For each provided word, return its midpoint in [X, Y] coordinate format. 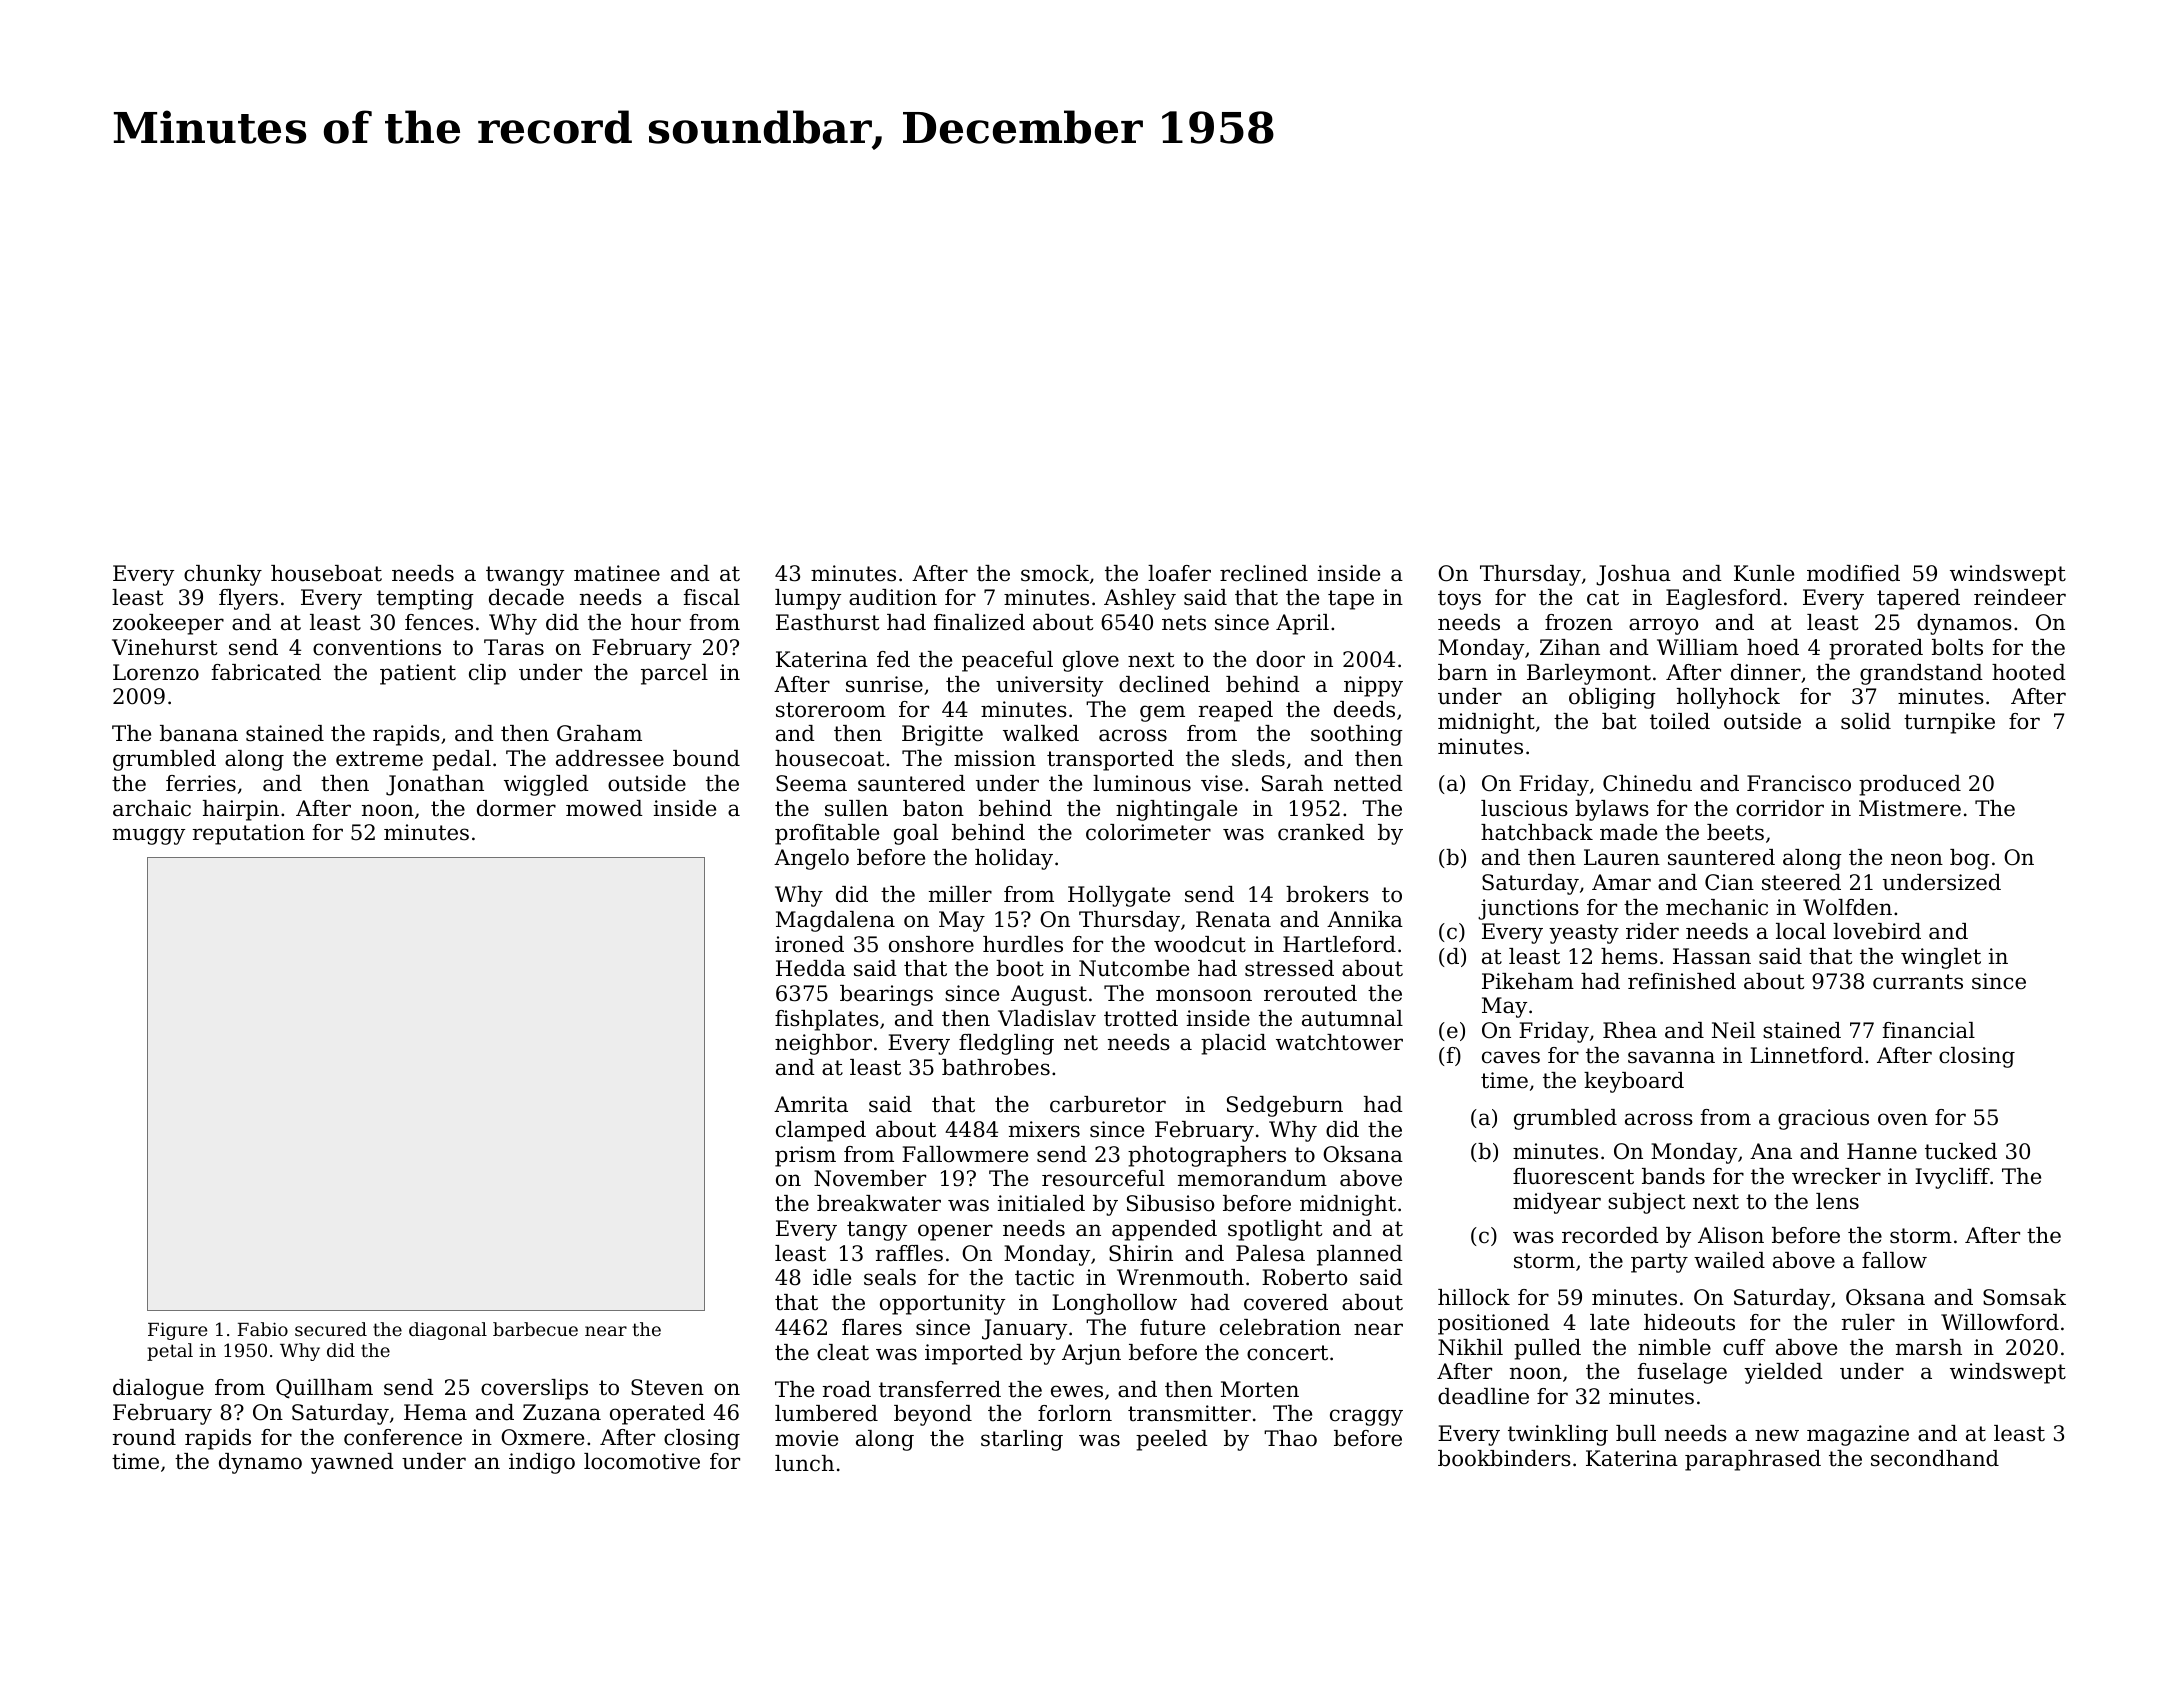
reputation [249, 834]
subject [1646, 1203]
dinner [1766, 672]
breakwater [879, 1203]
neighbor [823, 1044]
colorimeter [1148, 832]
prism [805, 1156]
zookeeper [168, 624]
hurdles [1023, 944]
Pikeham [1528, 981]
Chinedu [1647, 783]
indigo [542, 1463]
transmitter [1189, 1413]
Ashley [1140, 599]
